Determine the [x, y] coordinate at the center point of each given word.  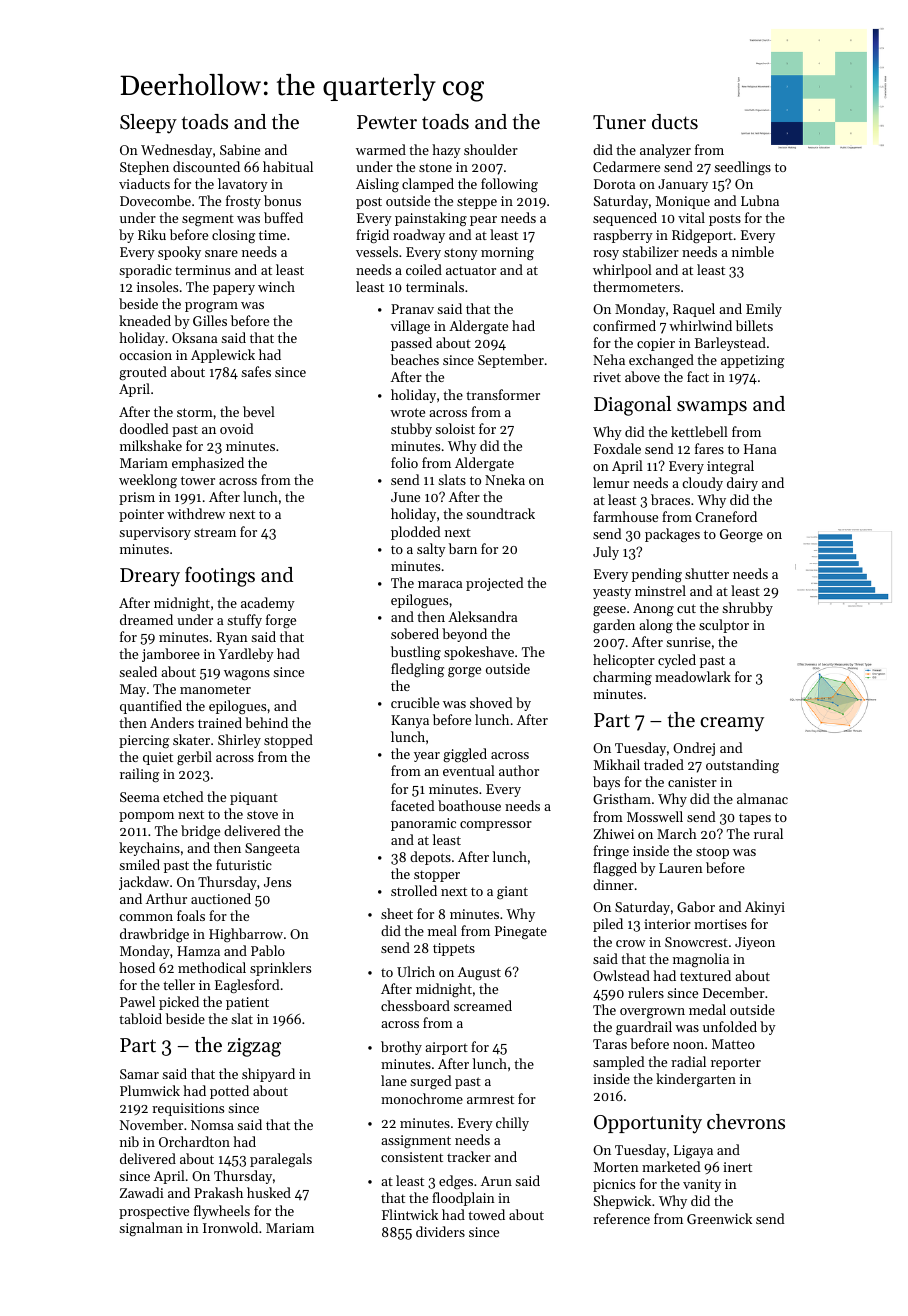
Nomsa [212, 1125]
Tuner [619, 122]
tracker [469, 1156]
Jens [277, 882]
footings [220, 577]
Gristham [622, 798]
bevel [259, 411]
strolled [414, 890]
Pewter [387, 122]
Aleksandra [483, 616]
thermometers [636, 286]
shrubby [747, 609]
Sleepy [148, 124]
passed [411, 344]
